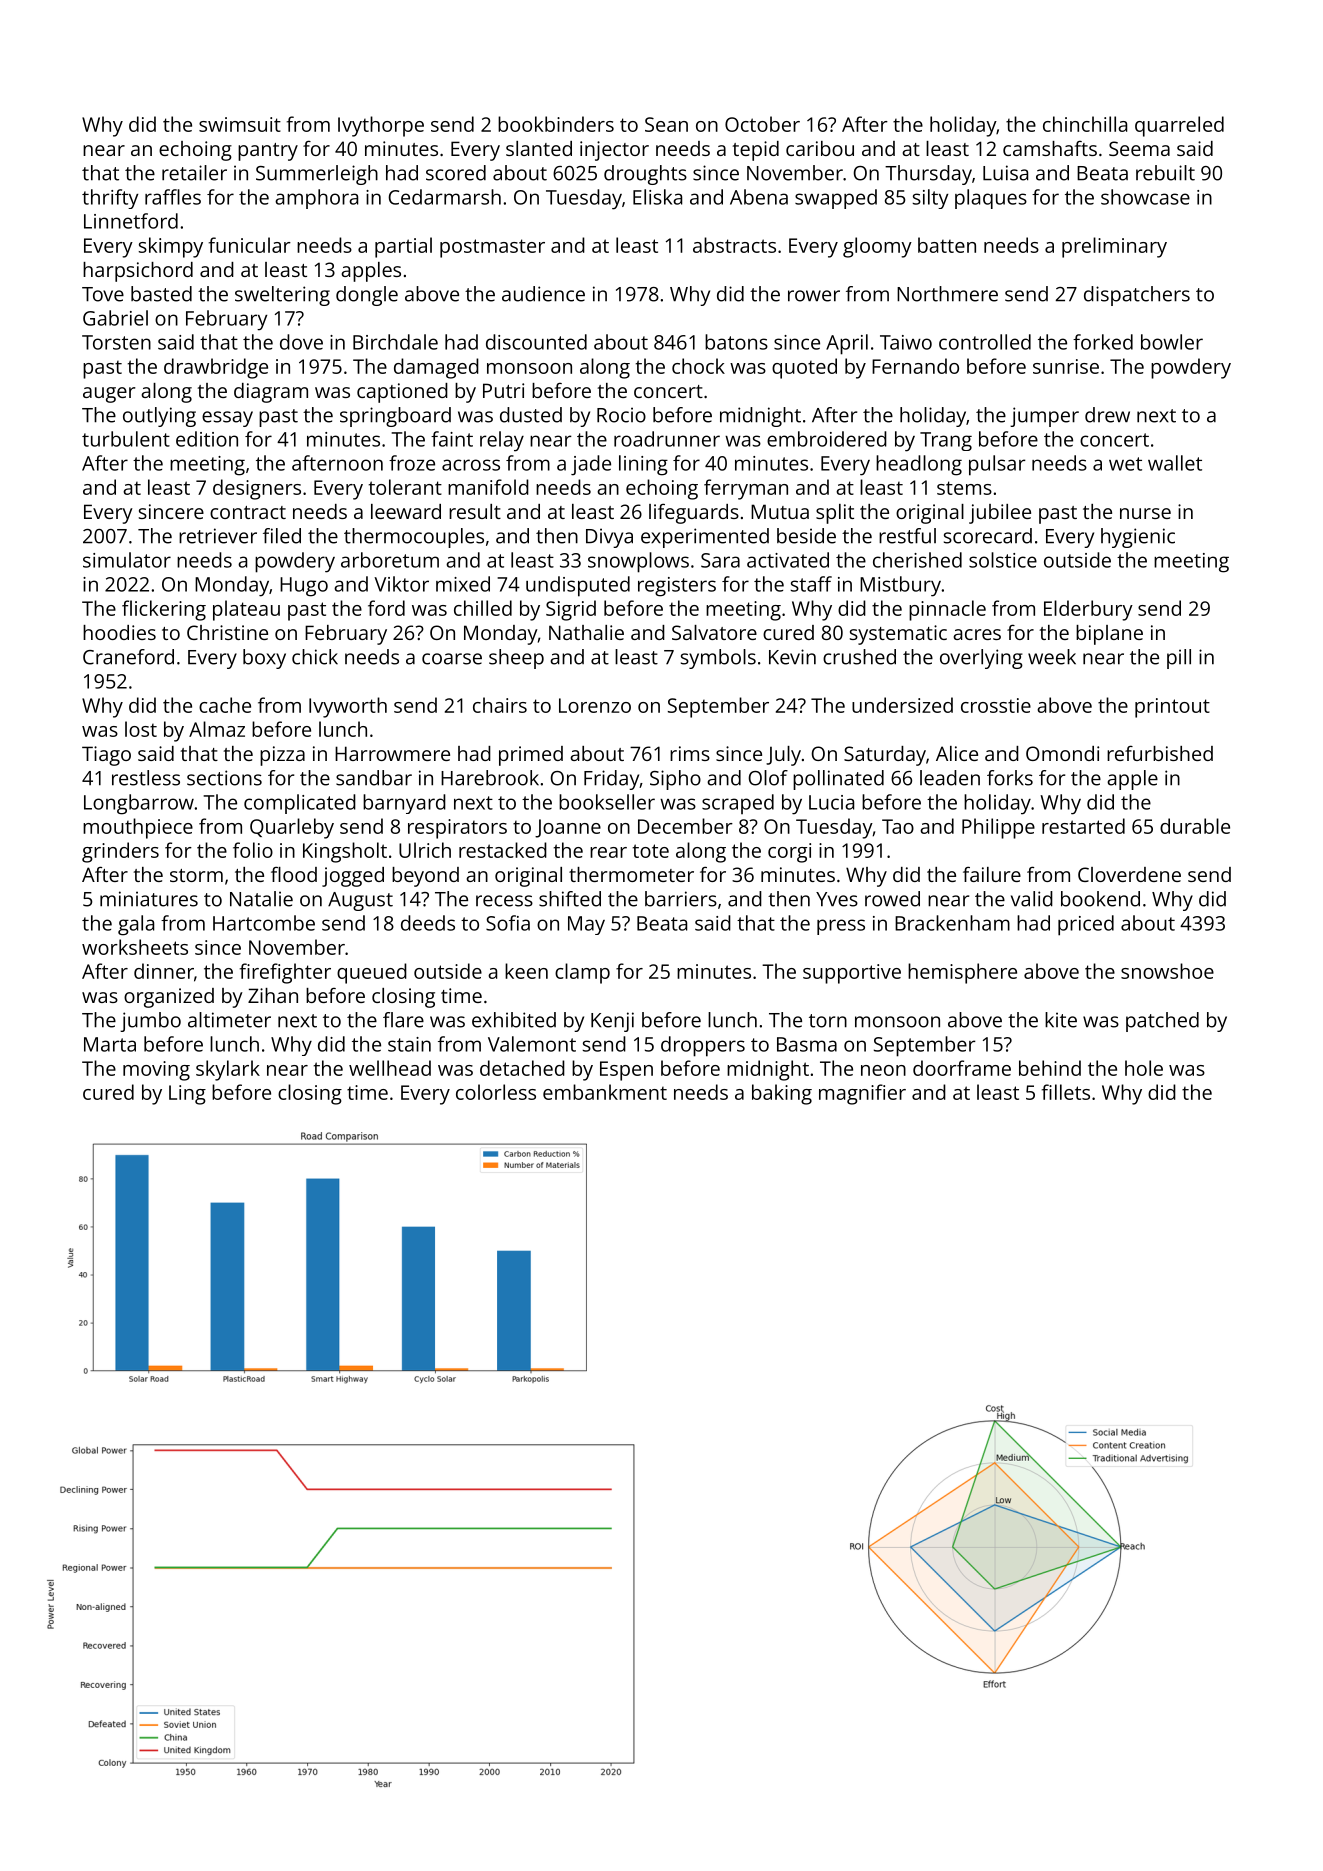  Describe the element at coordinates (218, 536) in the screenshot. I see `retriever` at that location.
